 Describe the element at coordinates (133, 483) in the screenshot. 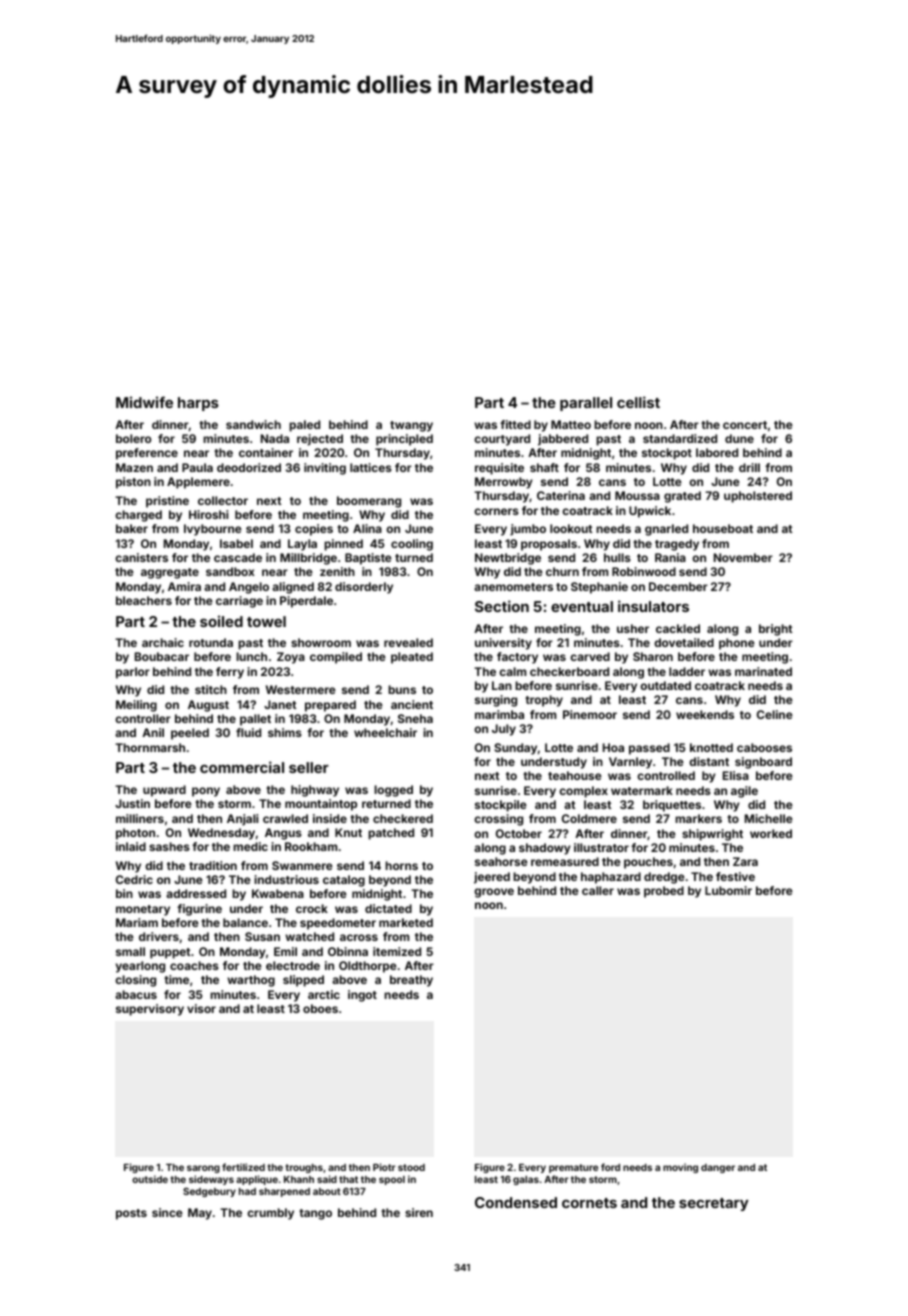

I see `piston` at that location.
